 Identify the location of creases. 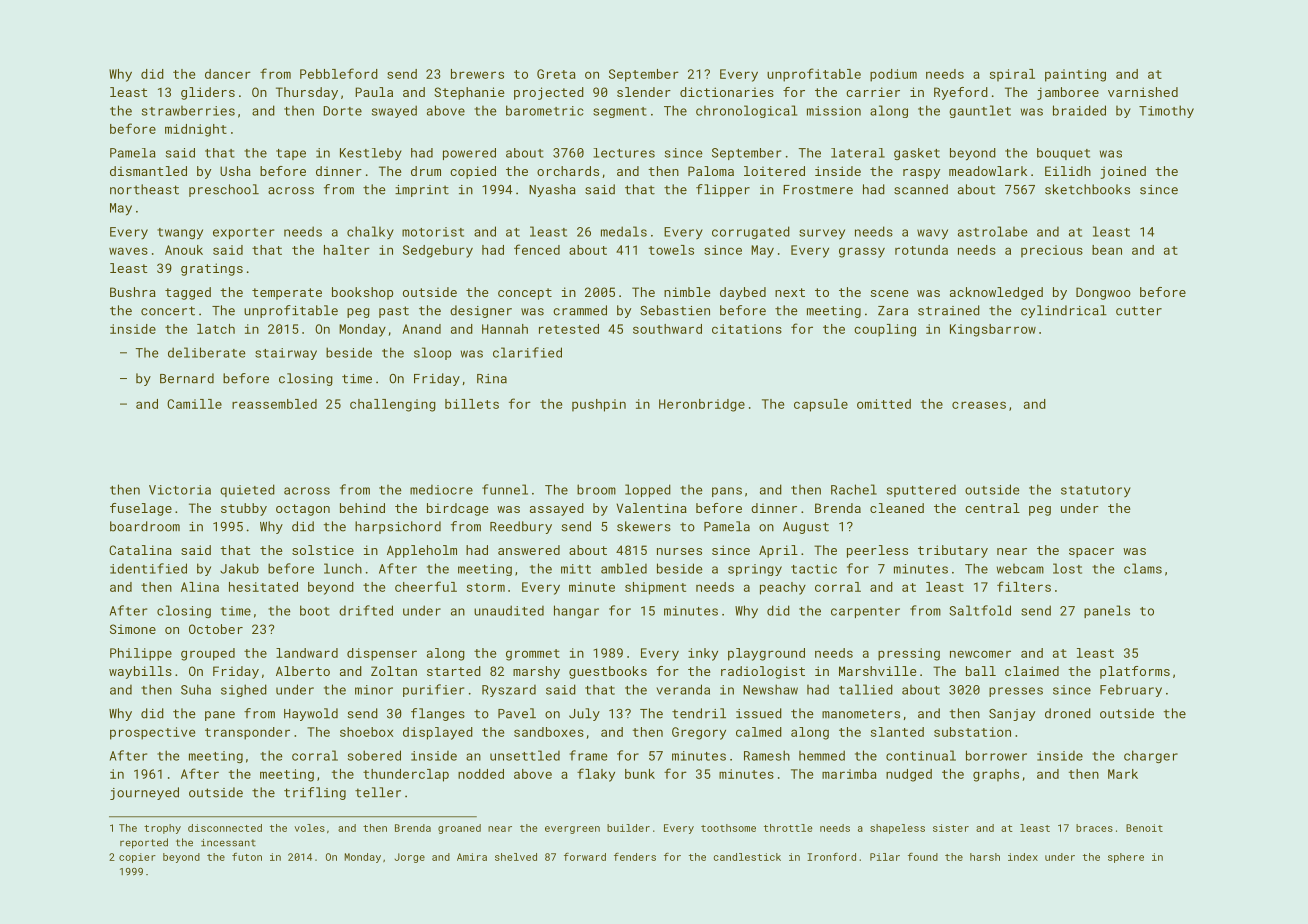
(979, 405).
